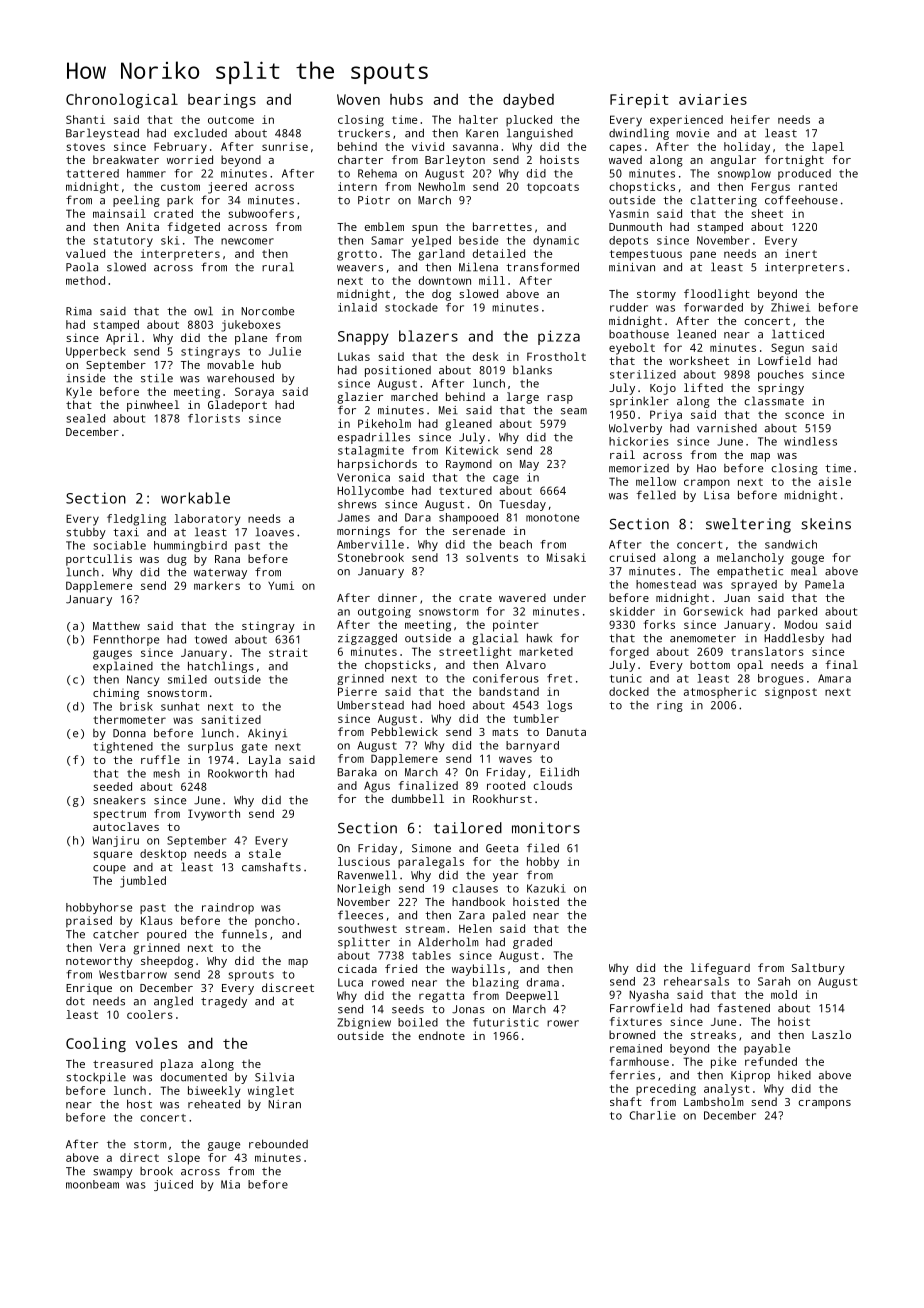 Image resolution: width=924 pixels, height=1308 pixels. What do you see at coordinates (774, 981) in the page?
I see `Sarah` at bounding box center [774, 981].
